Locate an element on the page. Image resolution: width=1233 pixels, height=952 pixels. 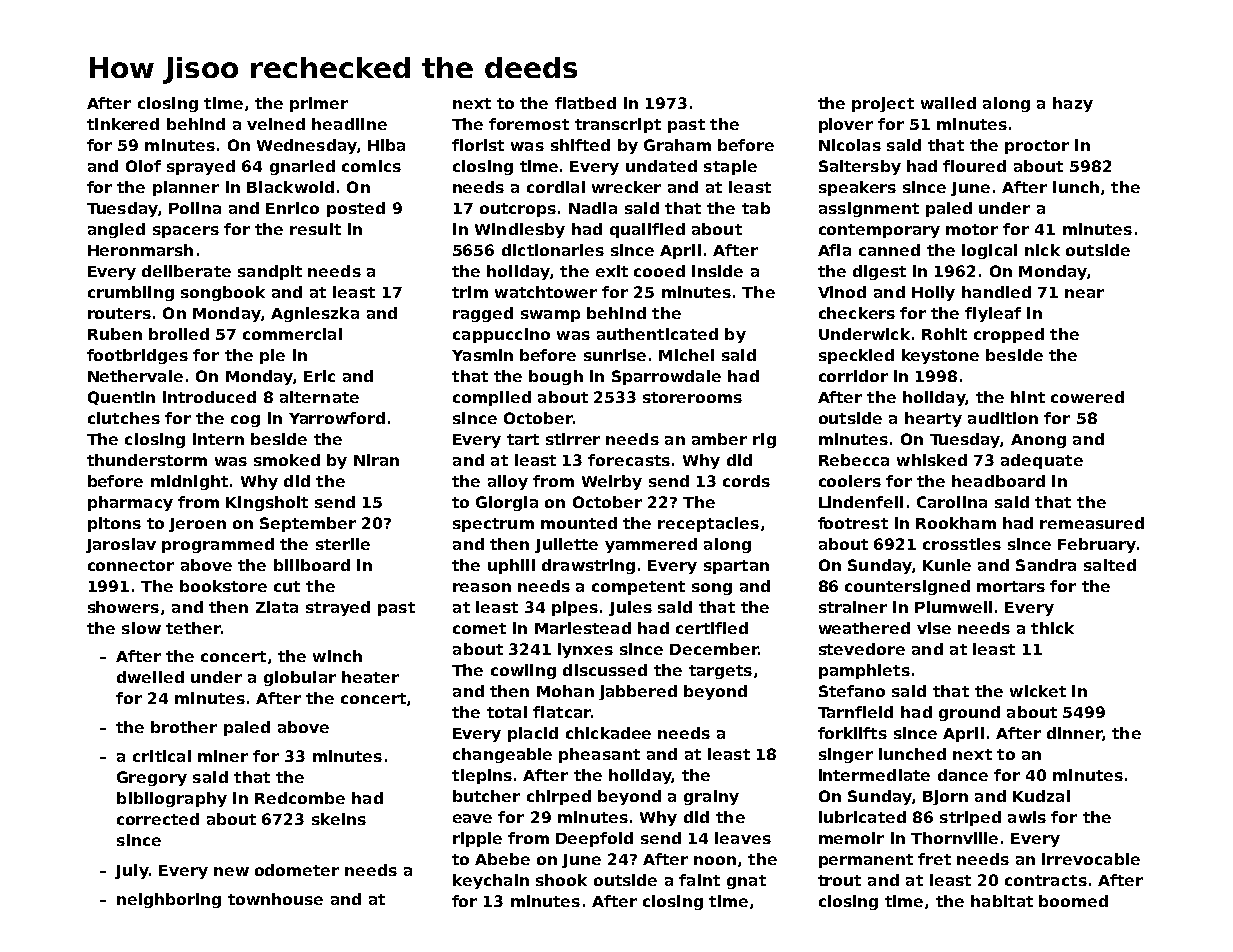
Nadia is located at coordinates (593, 208).
